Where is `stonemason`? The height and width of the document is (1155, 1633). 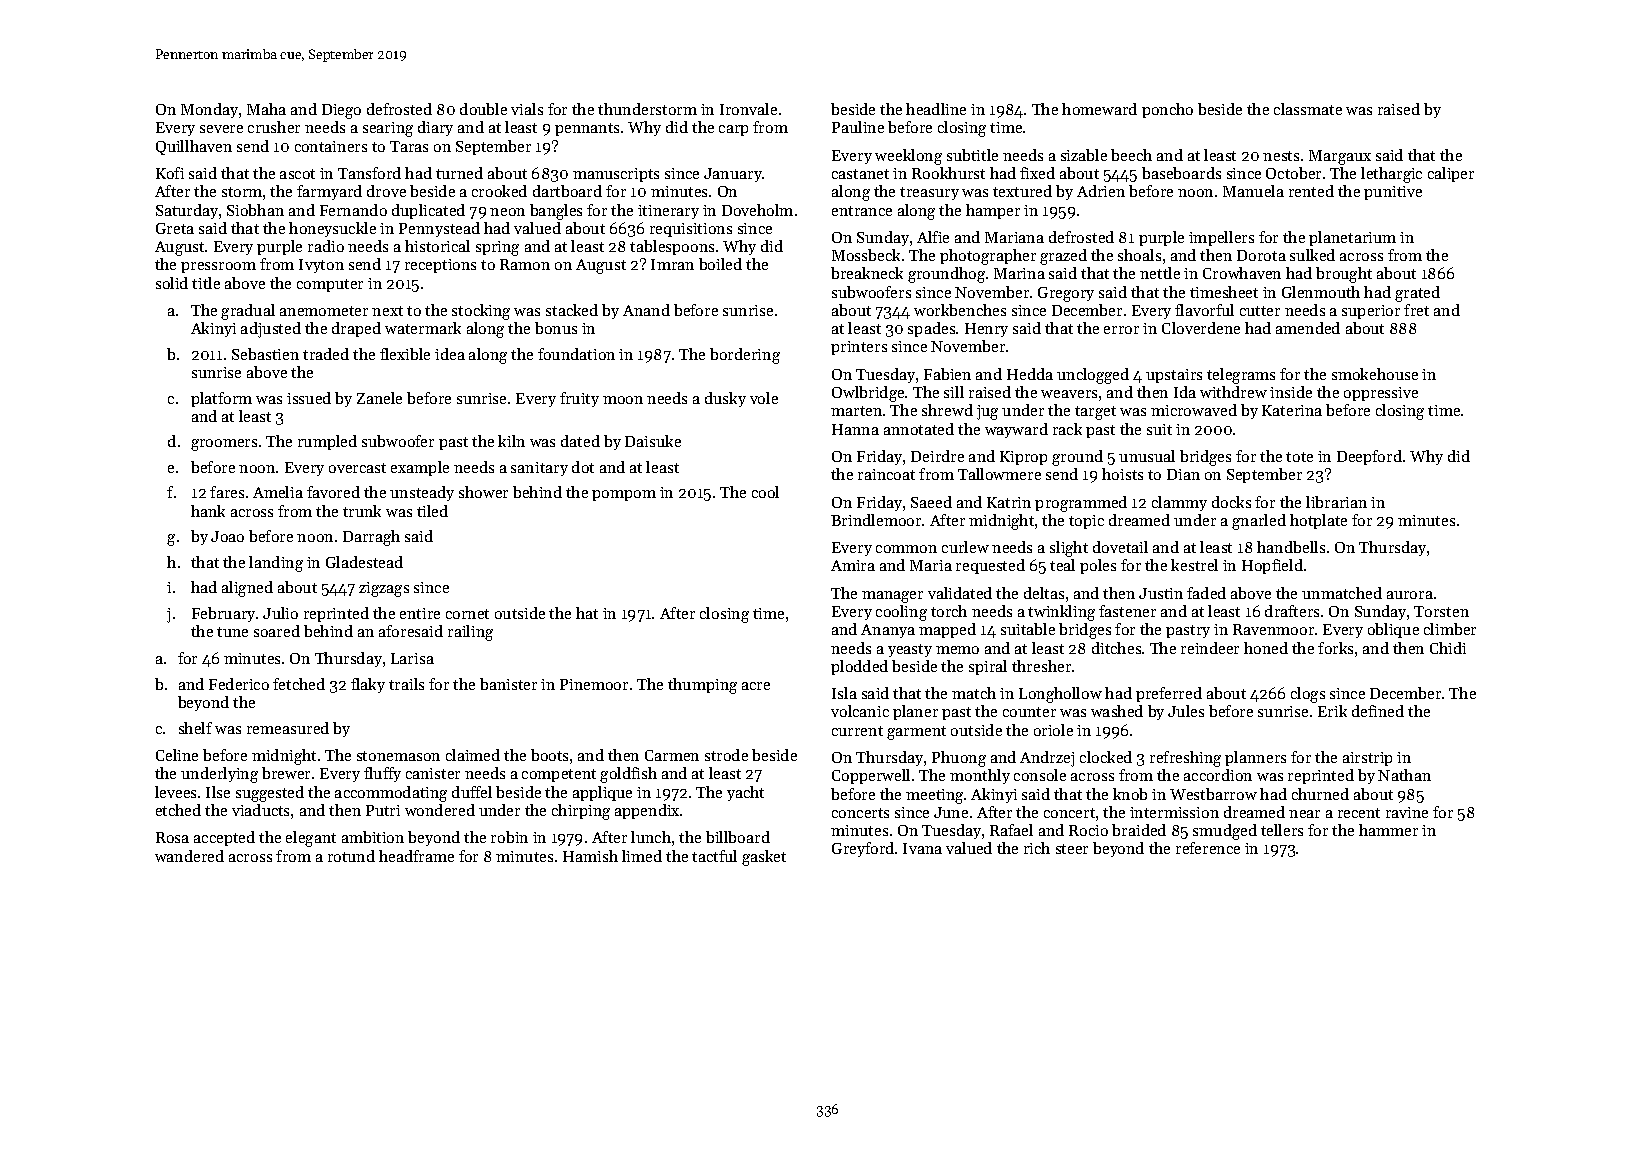
stonemason is located at coordinates (398, 756).
